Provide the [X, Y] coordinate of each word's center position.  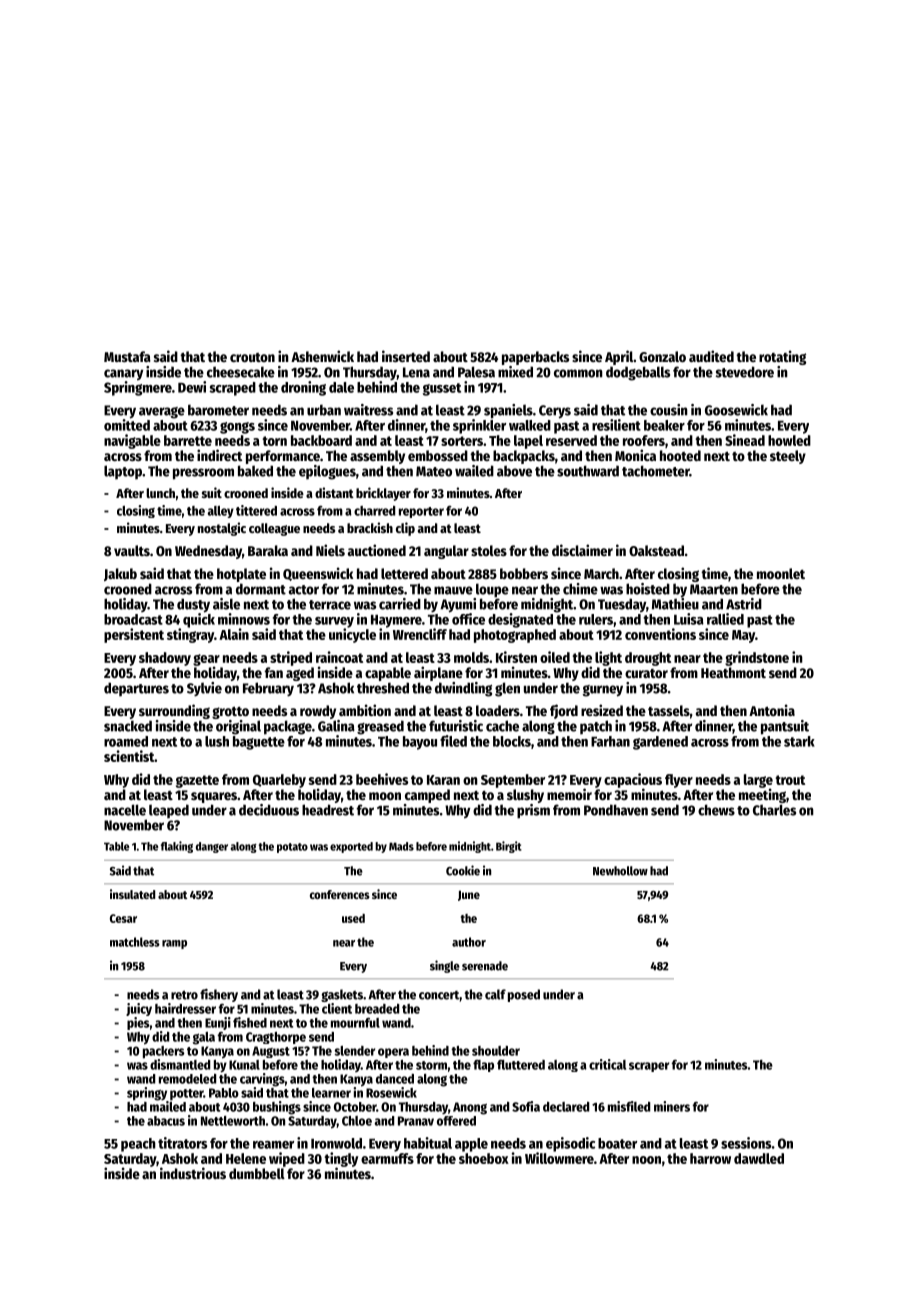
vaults [132, 550]
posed [524, 995]
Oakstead [656, 550]
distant [334, 492]
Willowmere [559, 1158]
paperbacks [535, 358]
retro [184, 995]
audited [711, 356]
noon [646, 1160]
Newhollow [620, 871]
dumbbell [257, 1173]
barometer [218, 410]
